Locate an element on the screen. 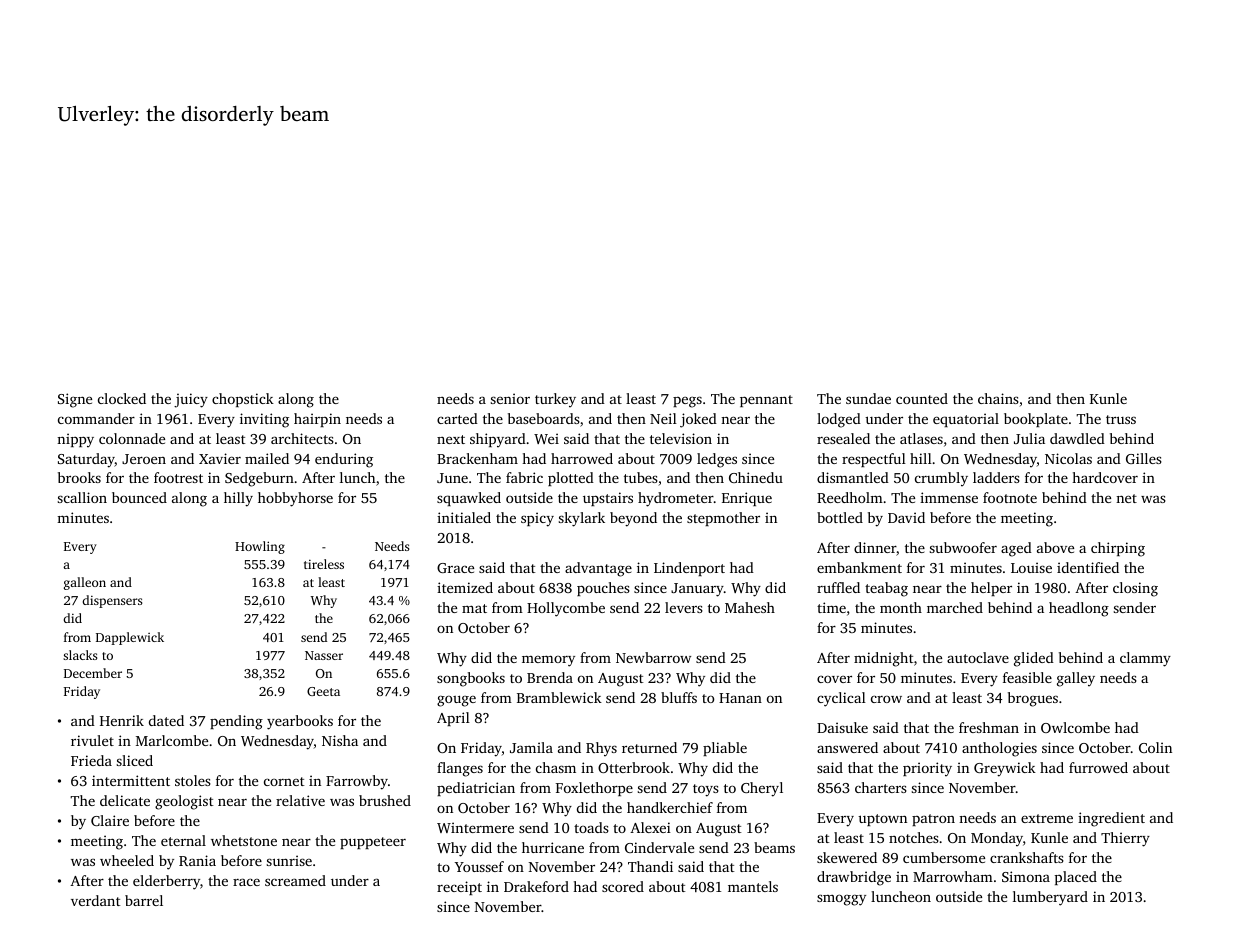 Image resolution: width=1233 pixels, height=952 pixels. January is located at coordinates (697, 590).
